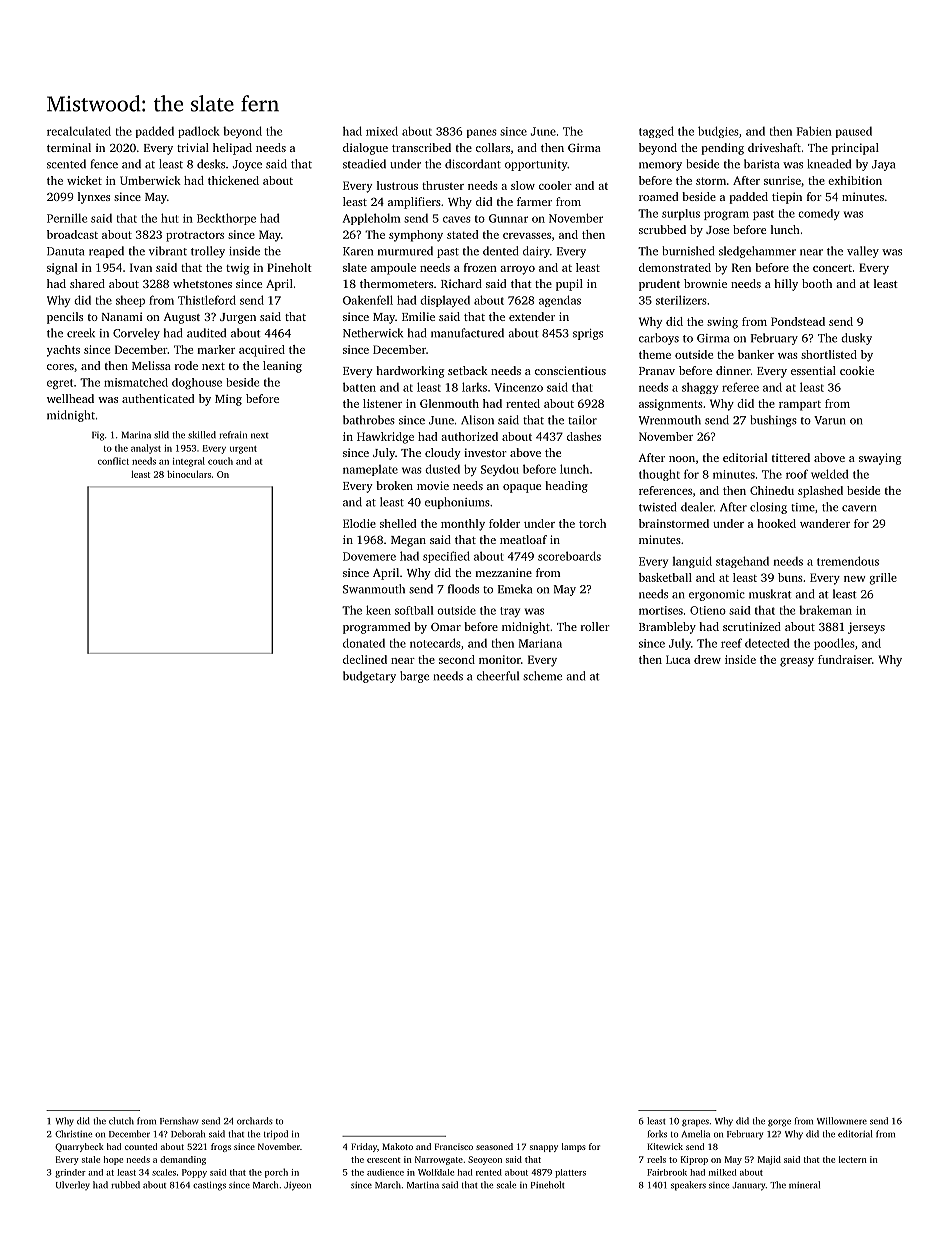  What do you see at coordinates (880, 459) in the image?
I see `swaying` at bounding box center [880, 459].
